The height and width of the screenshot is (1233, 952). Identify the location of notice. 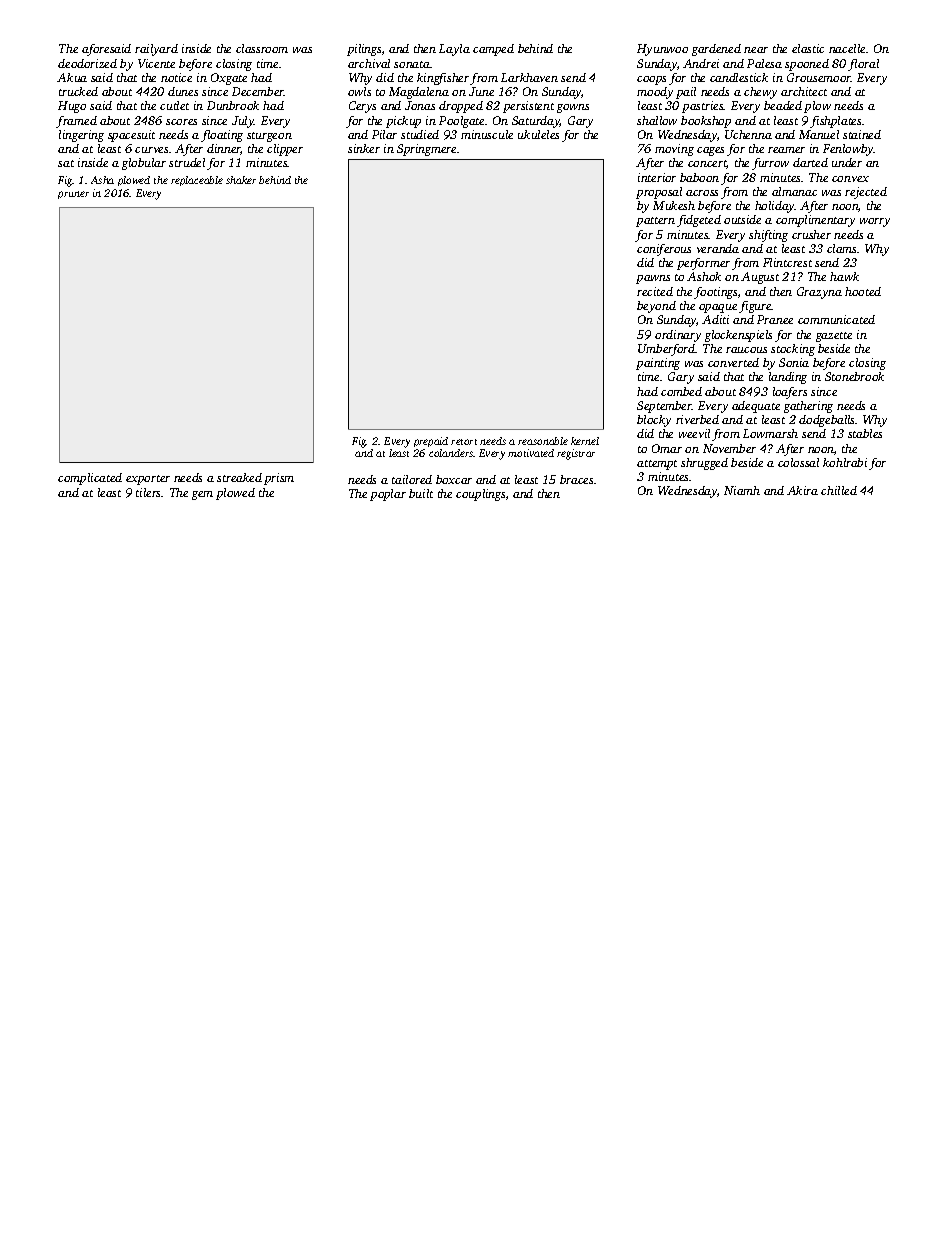
(176, 77).
